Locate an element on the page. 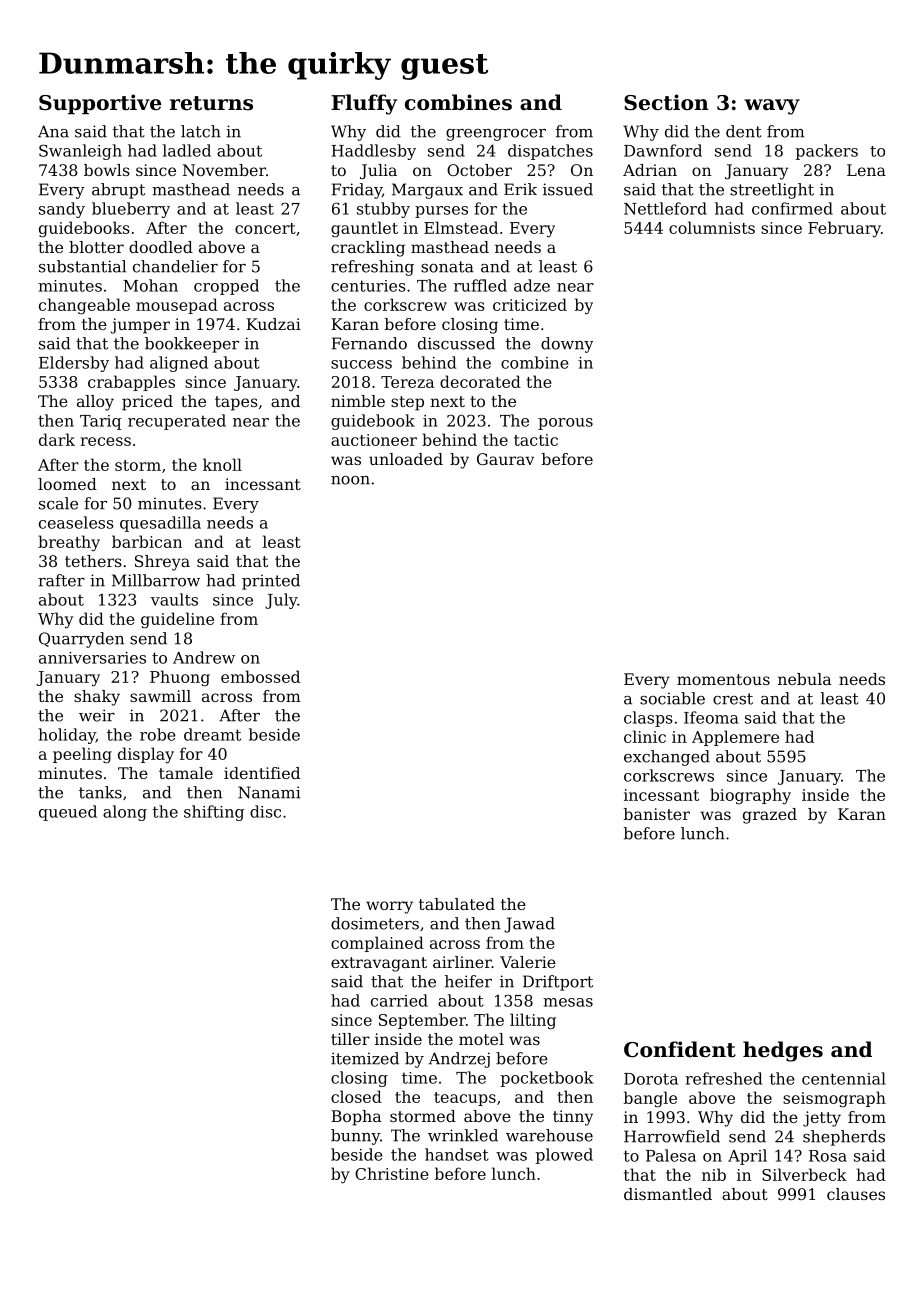 The height and width of the image is (1308, 924). queued is located at coordinates (68, 813).
